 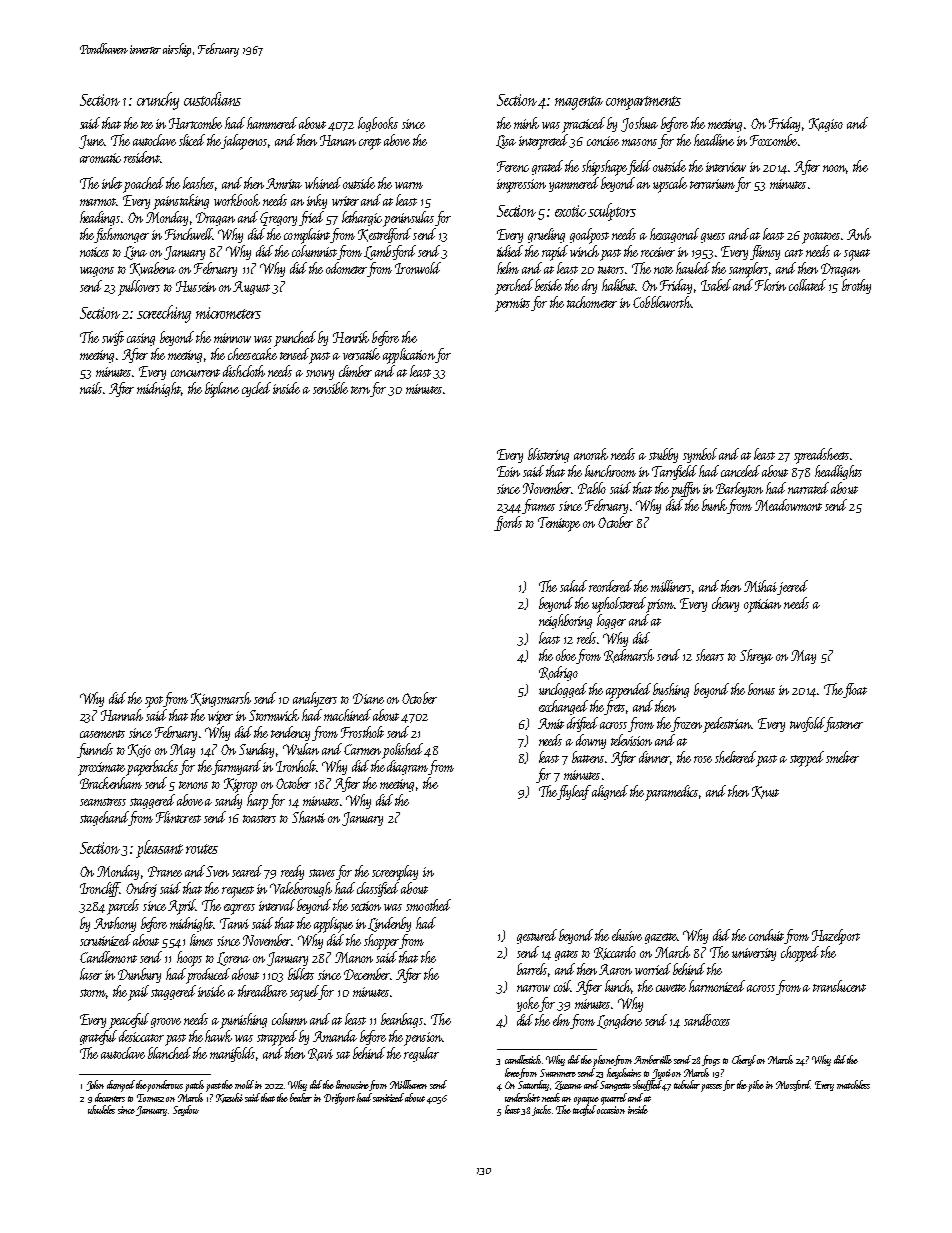 What do you see at coordinates (228, 313) in the image?
I see `micrometers` at bounding box center [228, 313].
